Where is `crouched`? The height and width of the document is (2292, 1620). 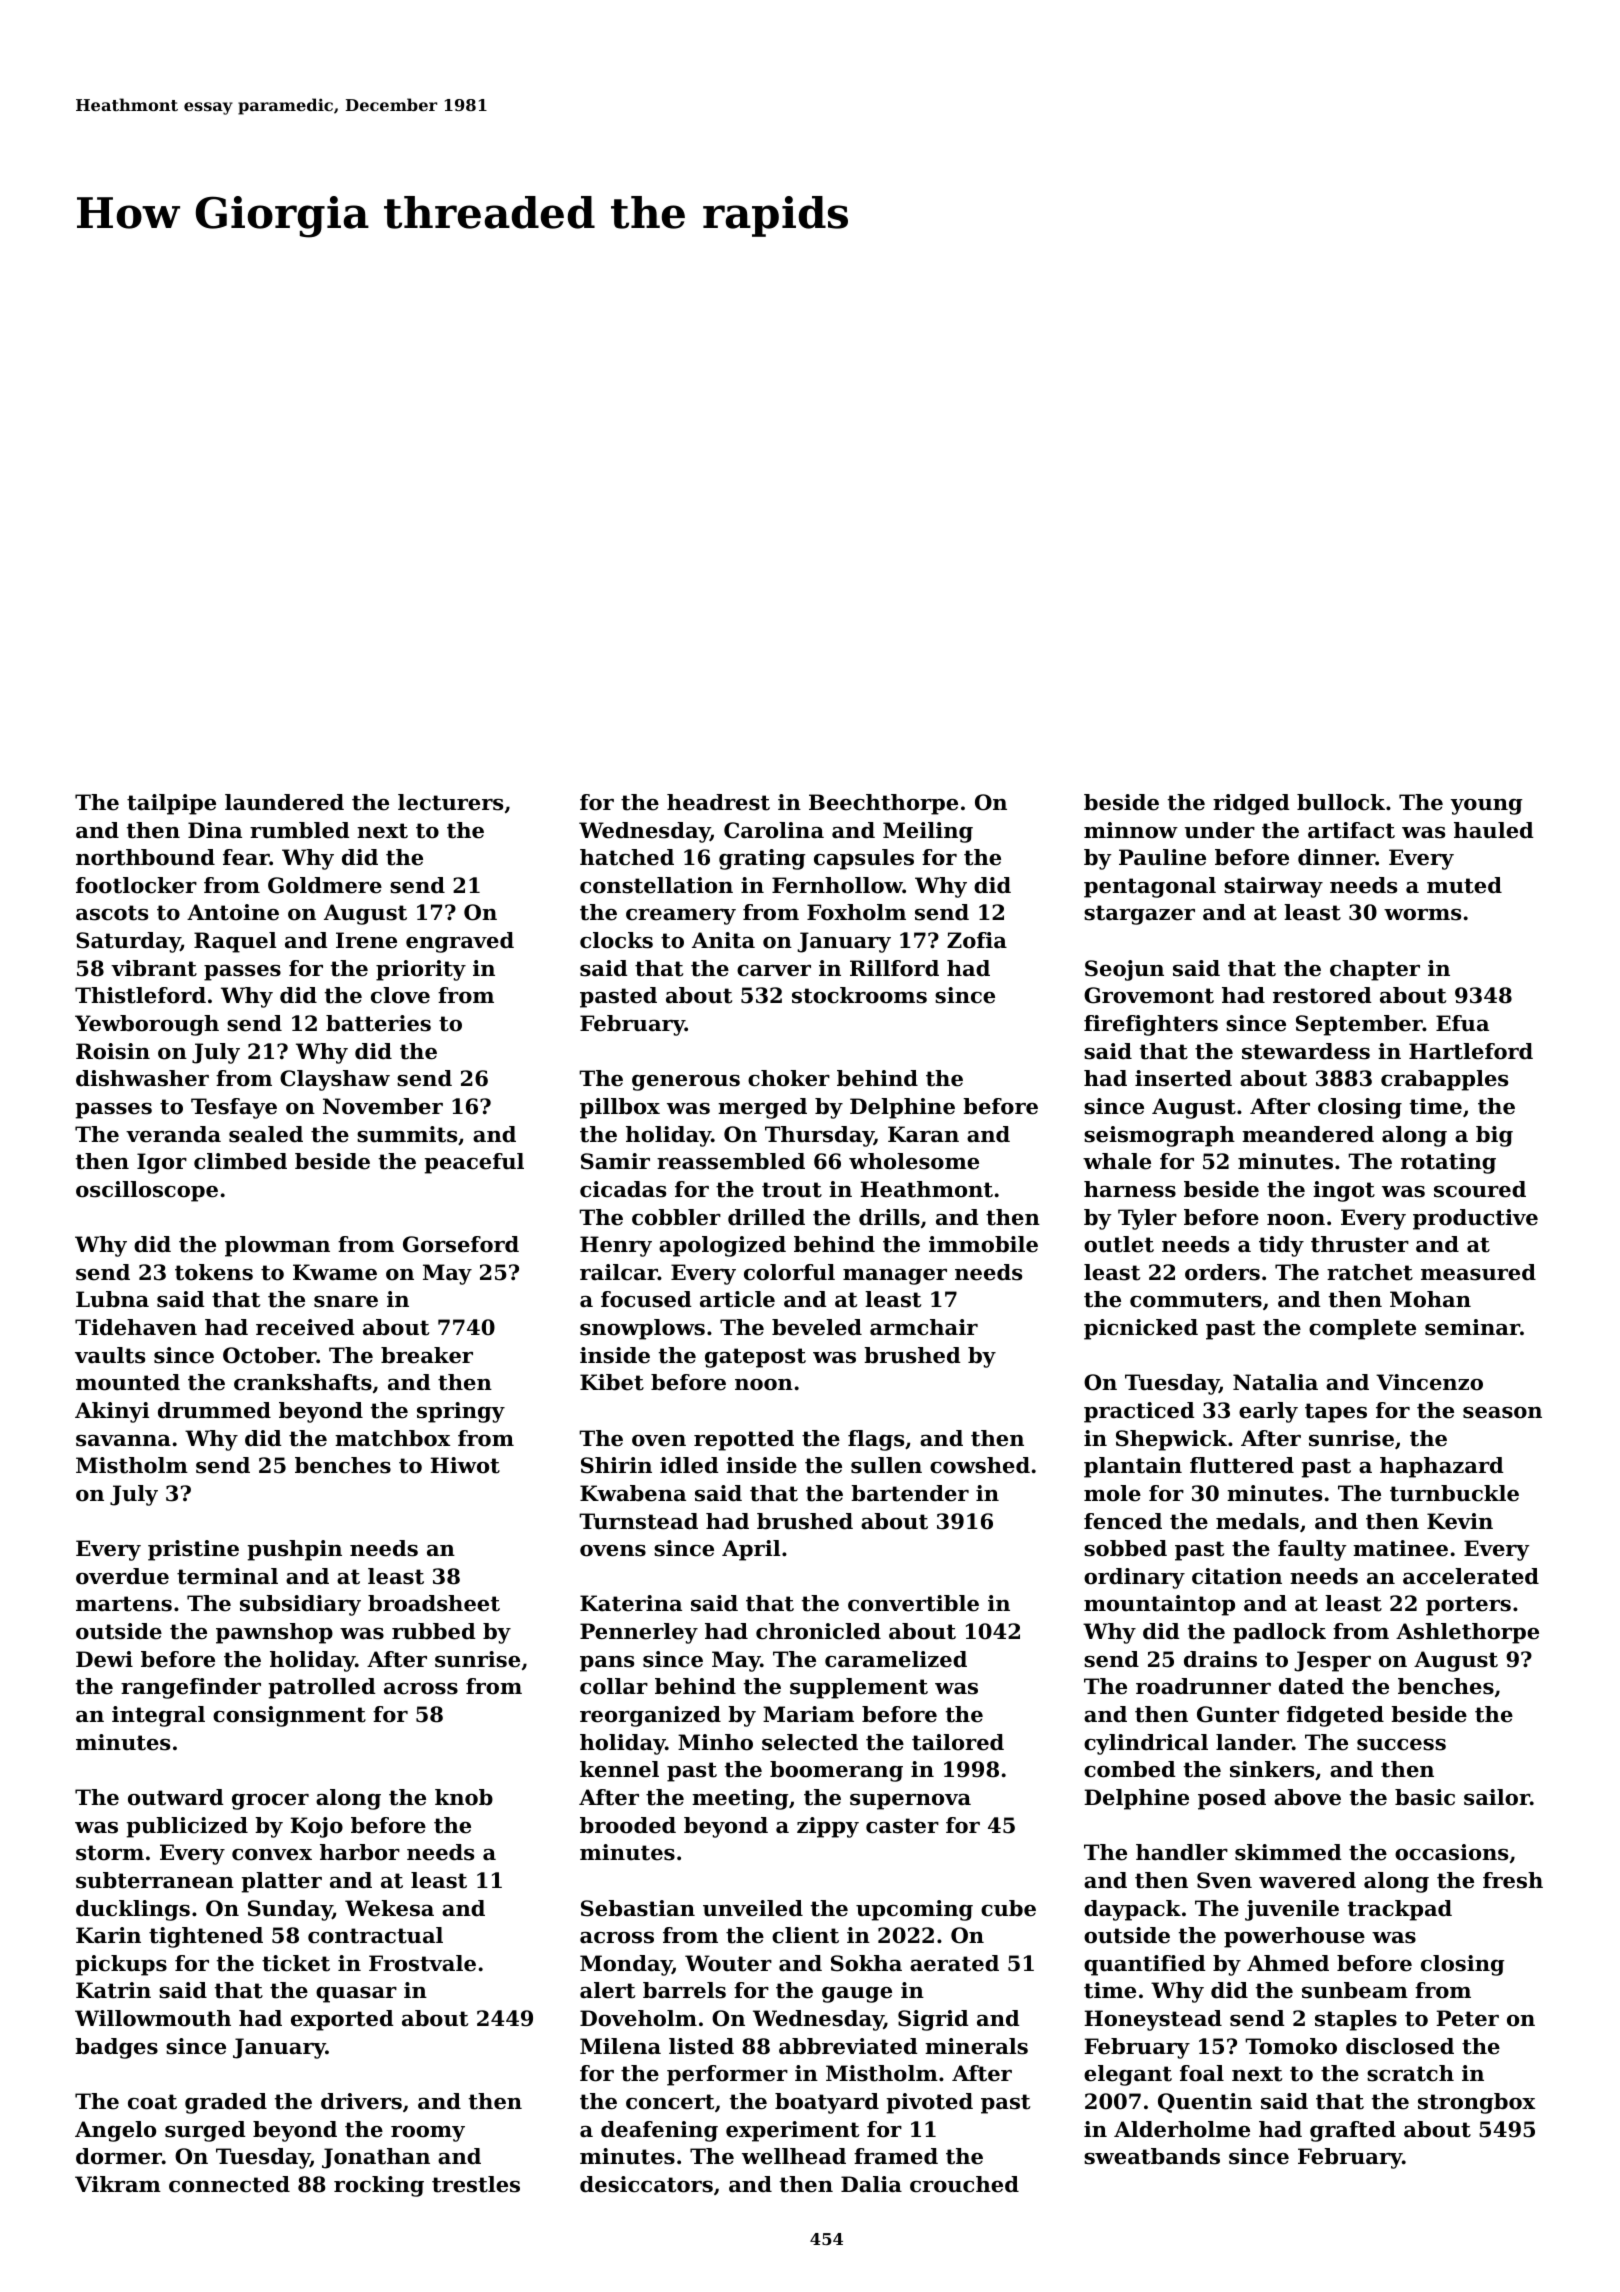
crouched is located at coordinates (964, 2184).
